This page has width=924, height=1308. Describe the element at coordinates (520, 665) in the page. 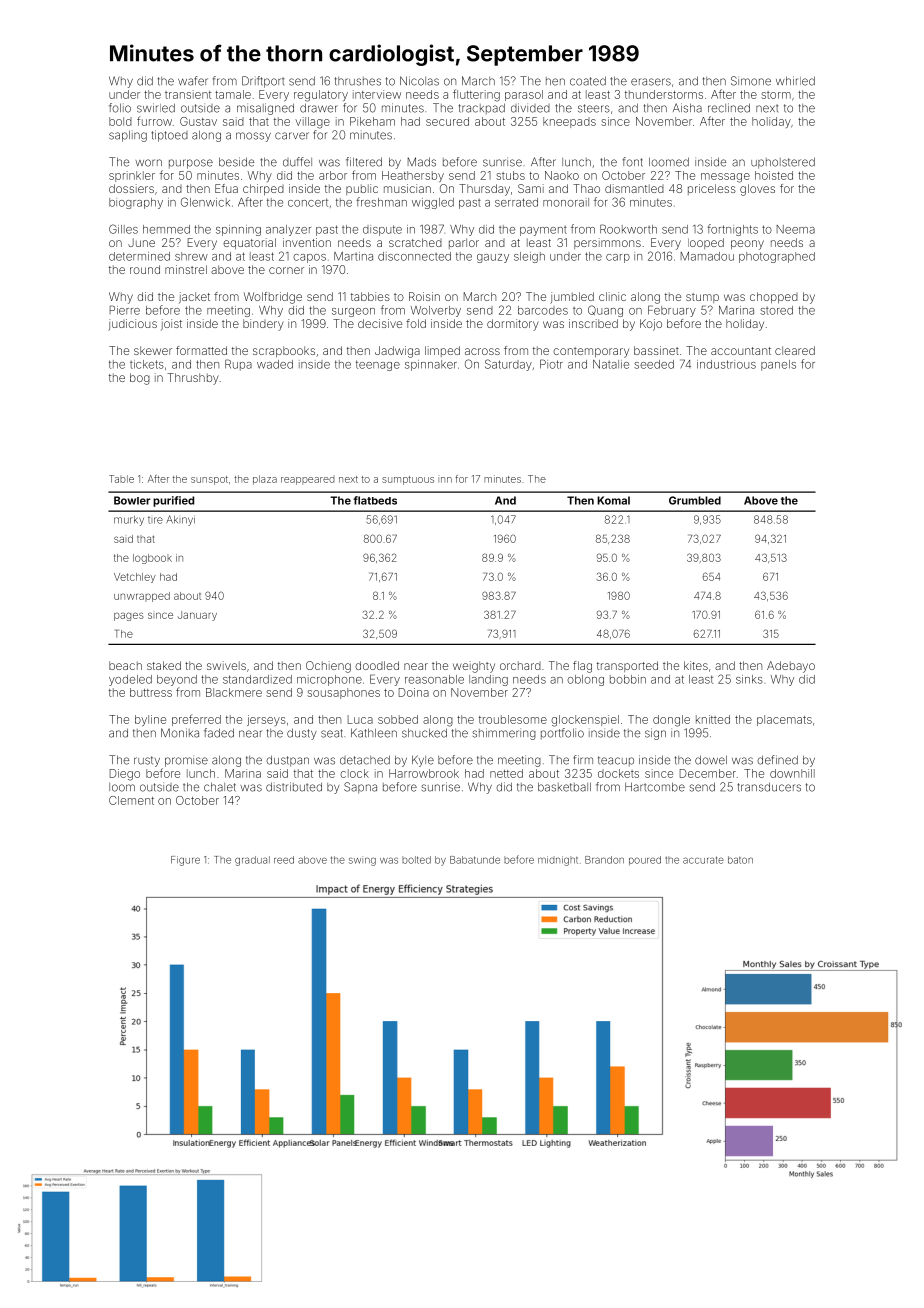

I see `orchard` at that location.
